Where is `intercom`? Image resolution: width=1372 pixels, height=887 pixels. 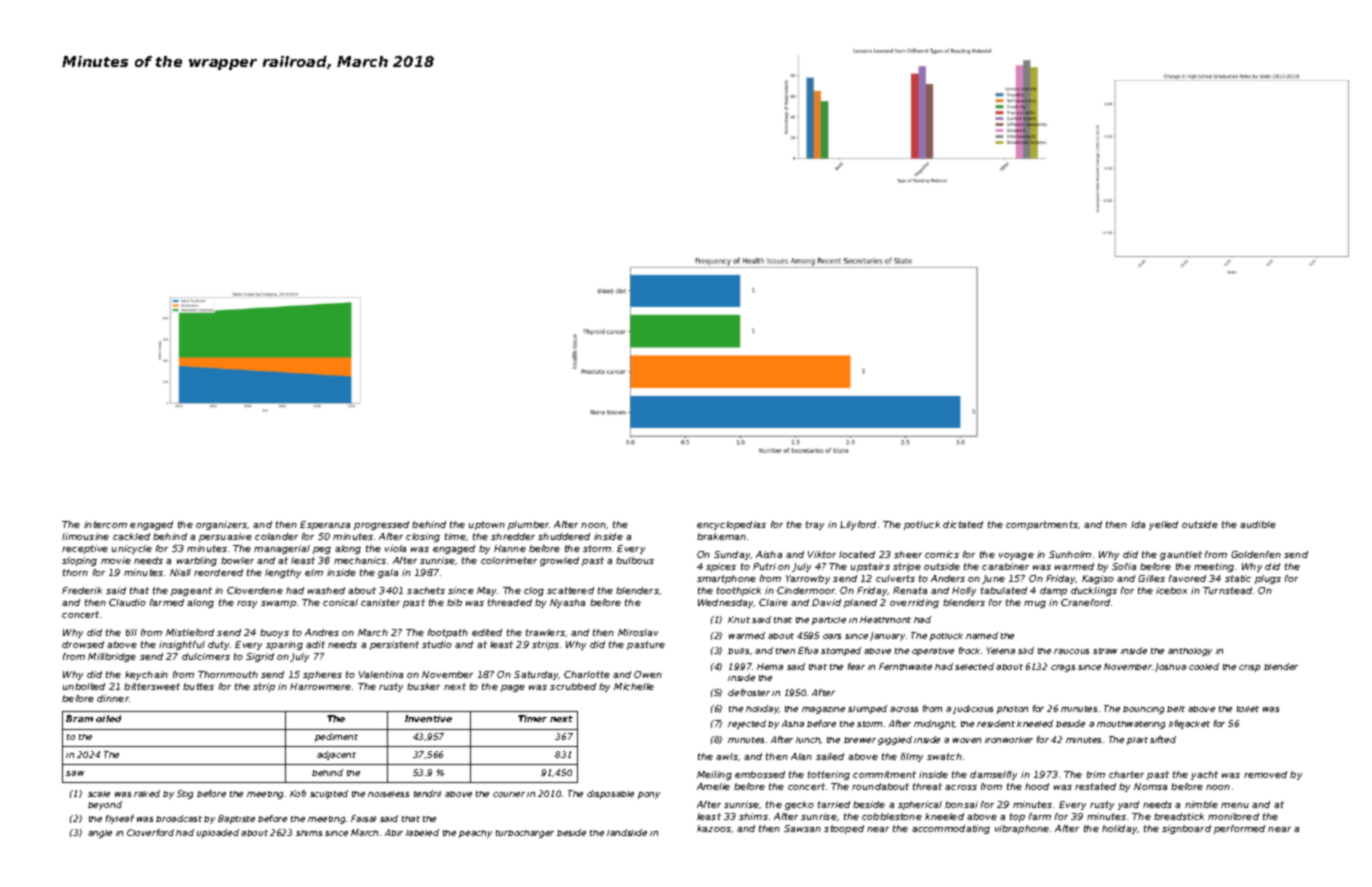
intercom is located at coordinates (105, 524).
